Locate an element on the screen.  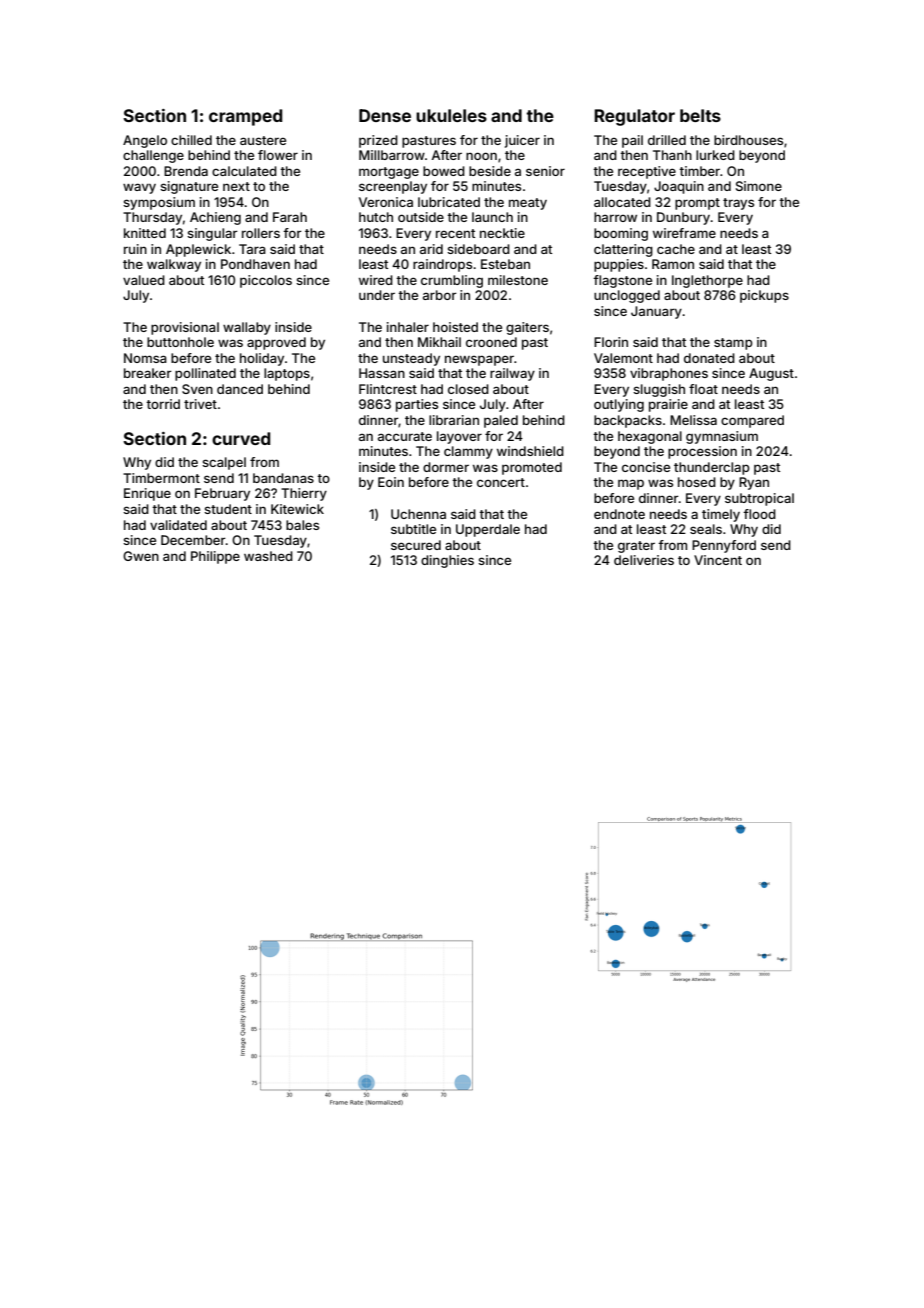
Farah is located at coordinates (290, 217).
